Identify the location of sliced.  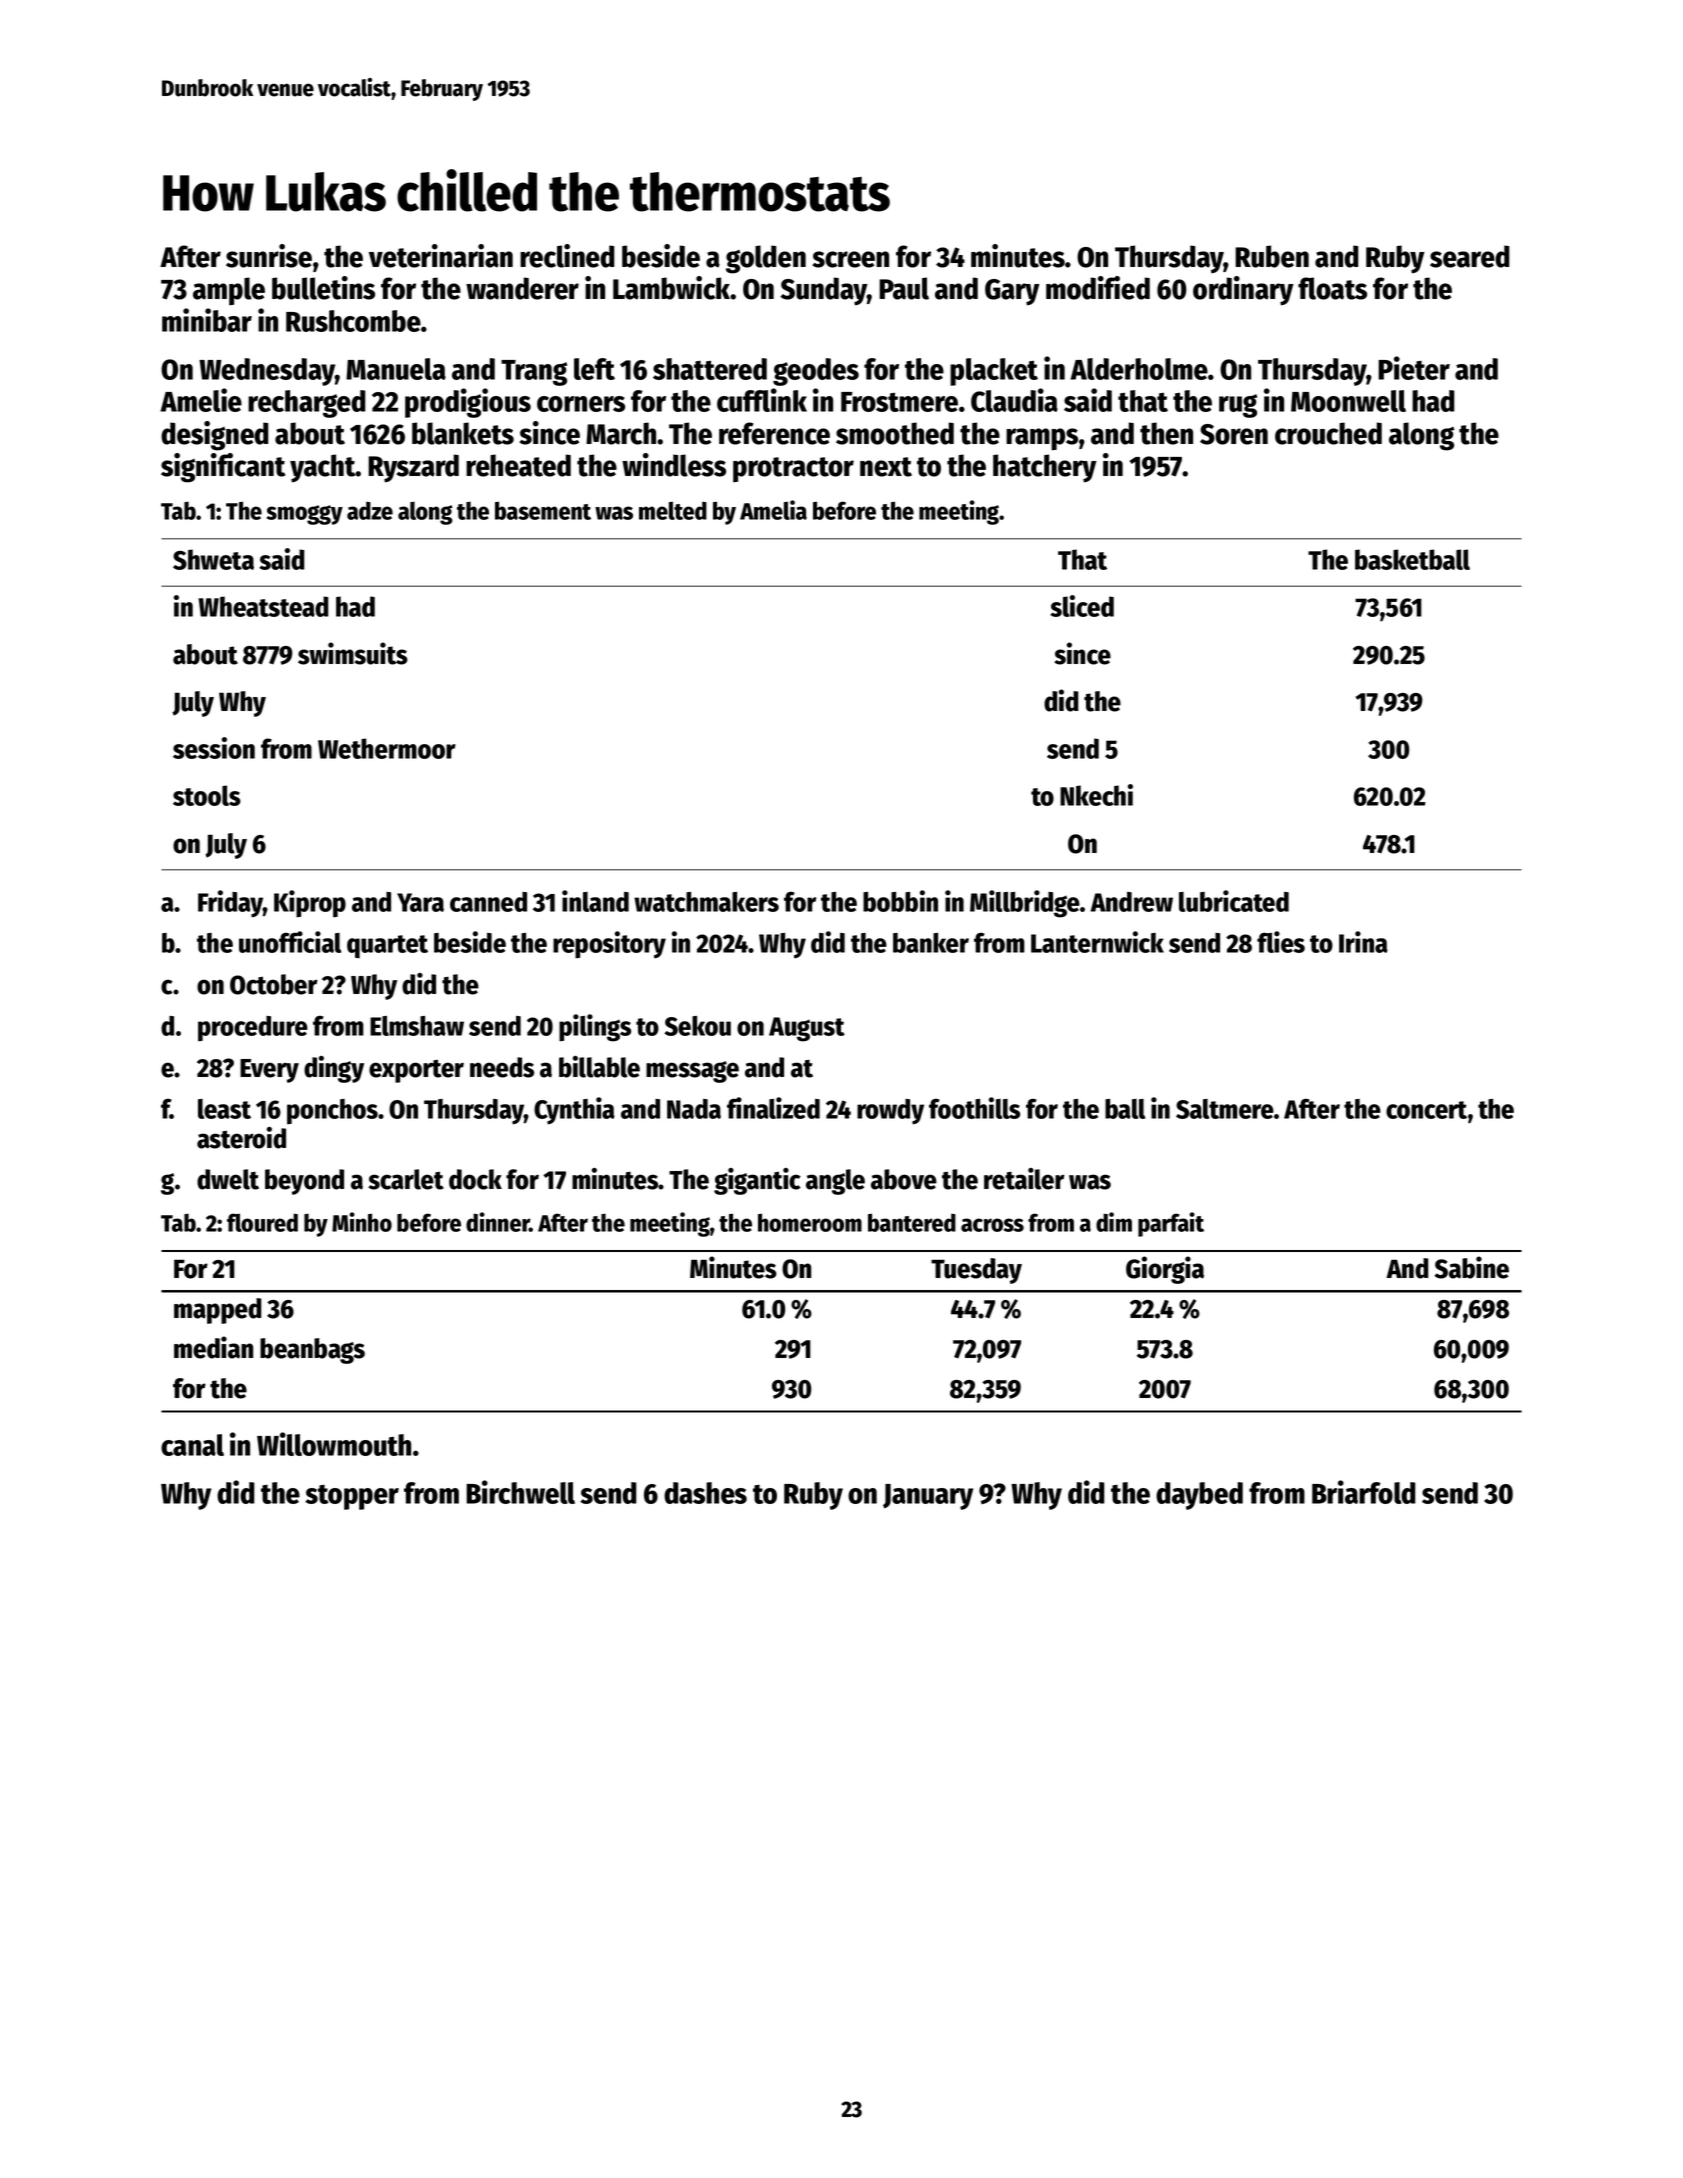
(1082, 606).
